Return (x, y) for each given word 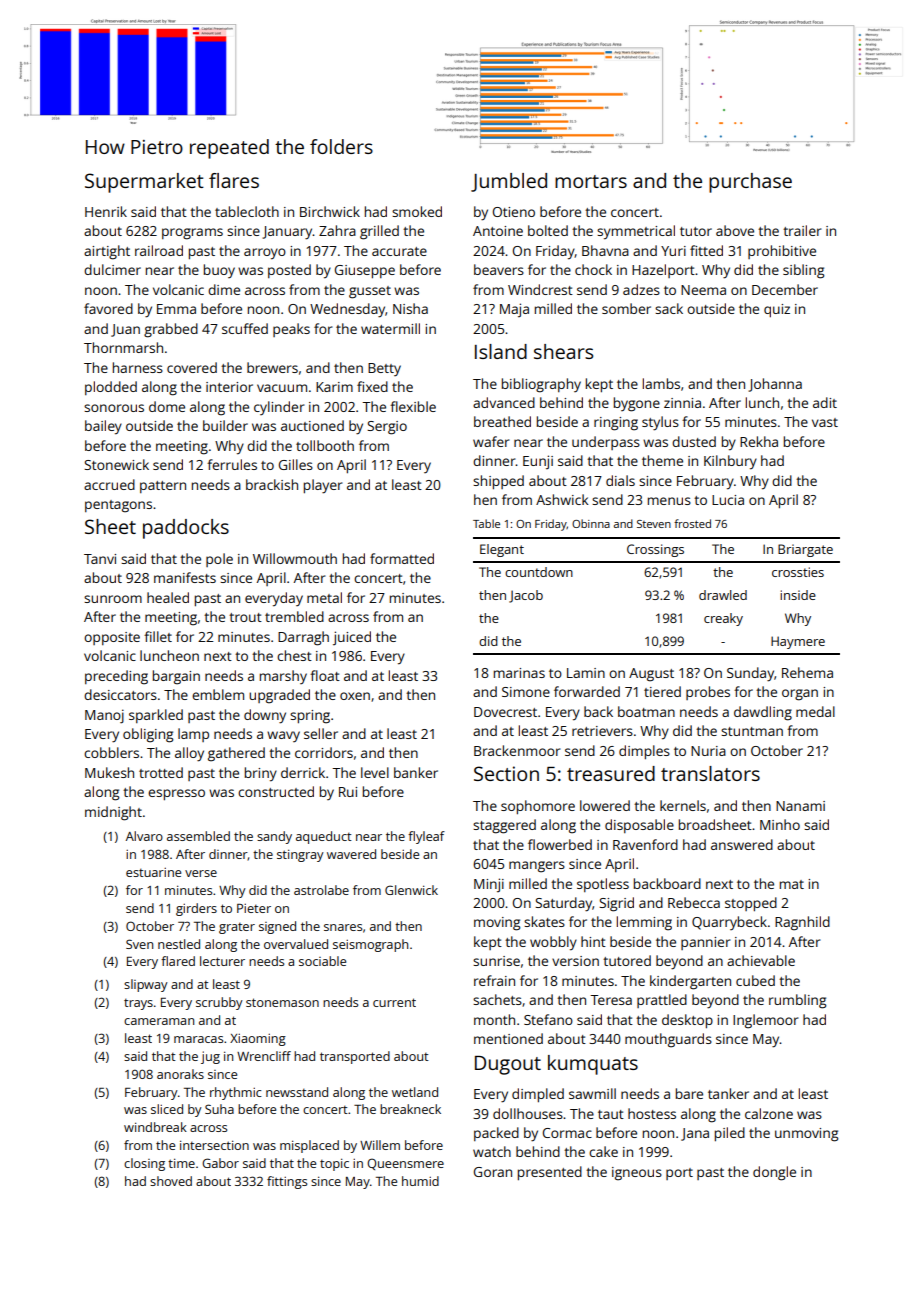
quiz (777, 310)
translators (710, 773)
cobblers (111, 752)
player (323, 486)
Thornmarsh (123, 347)
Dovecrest (505, 712)
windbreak (155, 1127)
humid (420, 1181)
